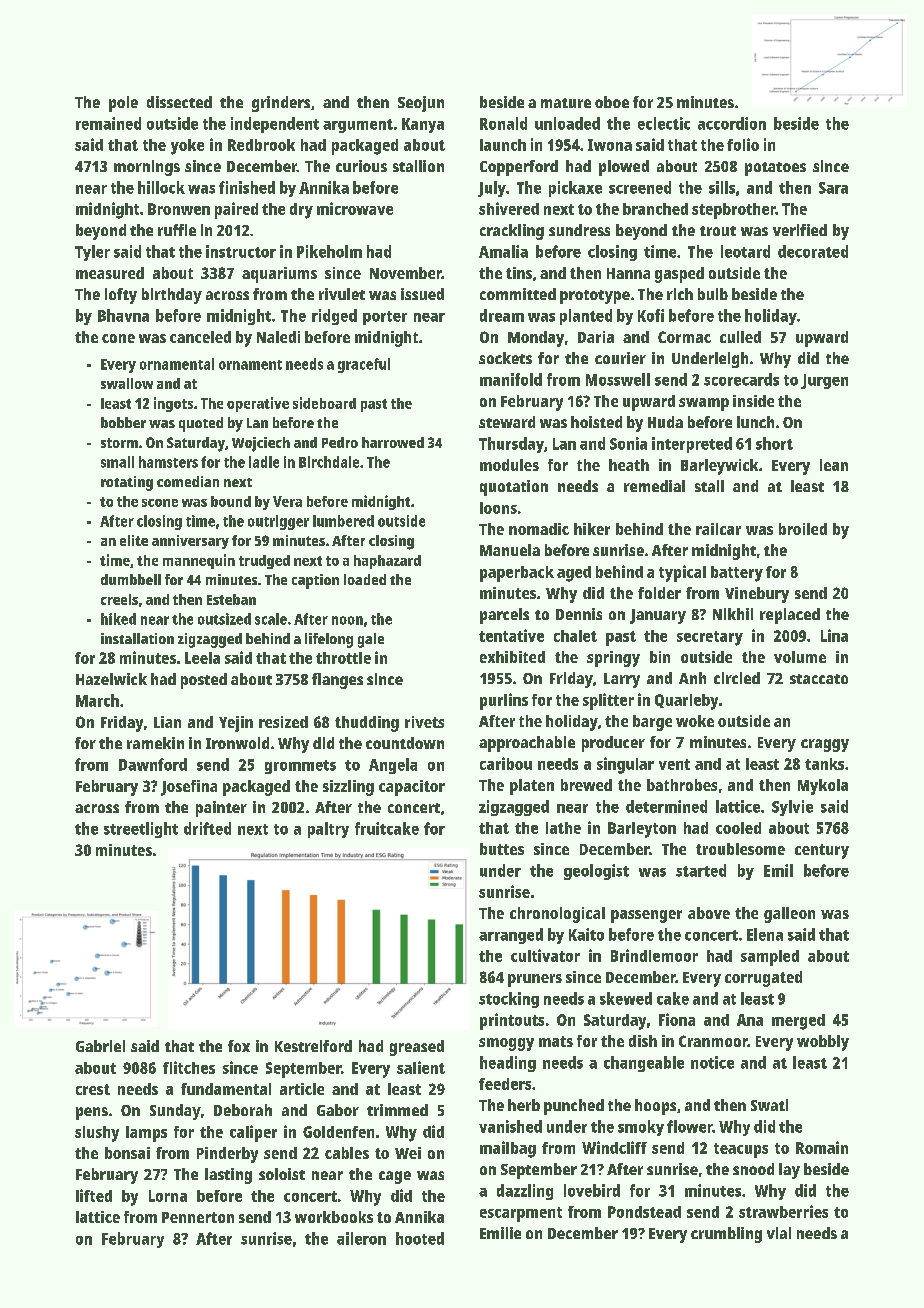  I want to click on changeable, so click(644, 1064).
